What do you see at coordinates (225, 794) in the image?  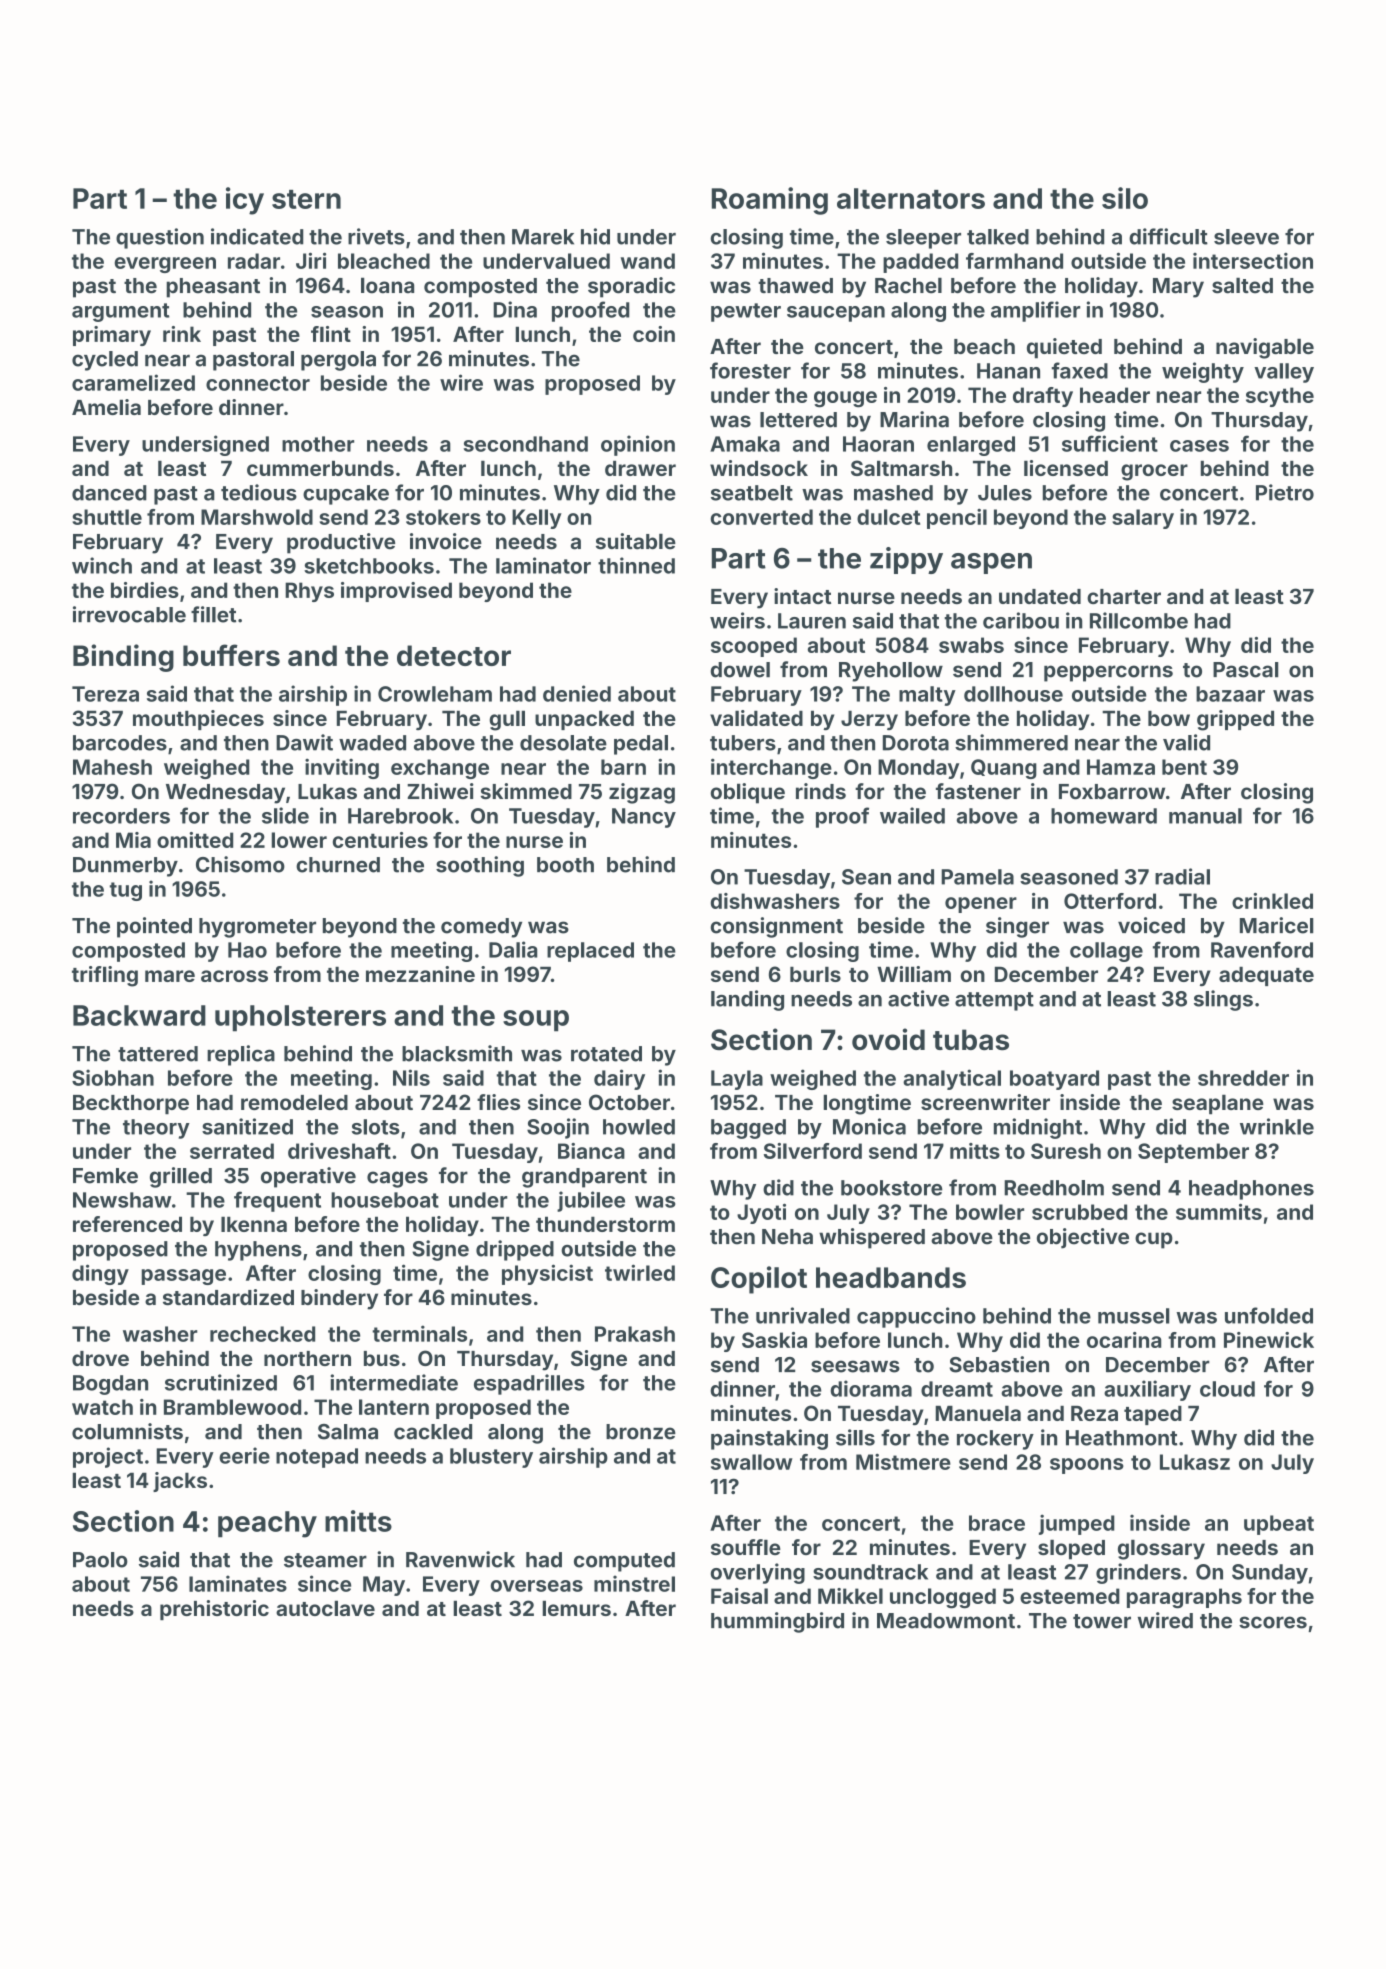 I see `Wednesday` at bounding box center [225, 794].
